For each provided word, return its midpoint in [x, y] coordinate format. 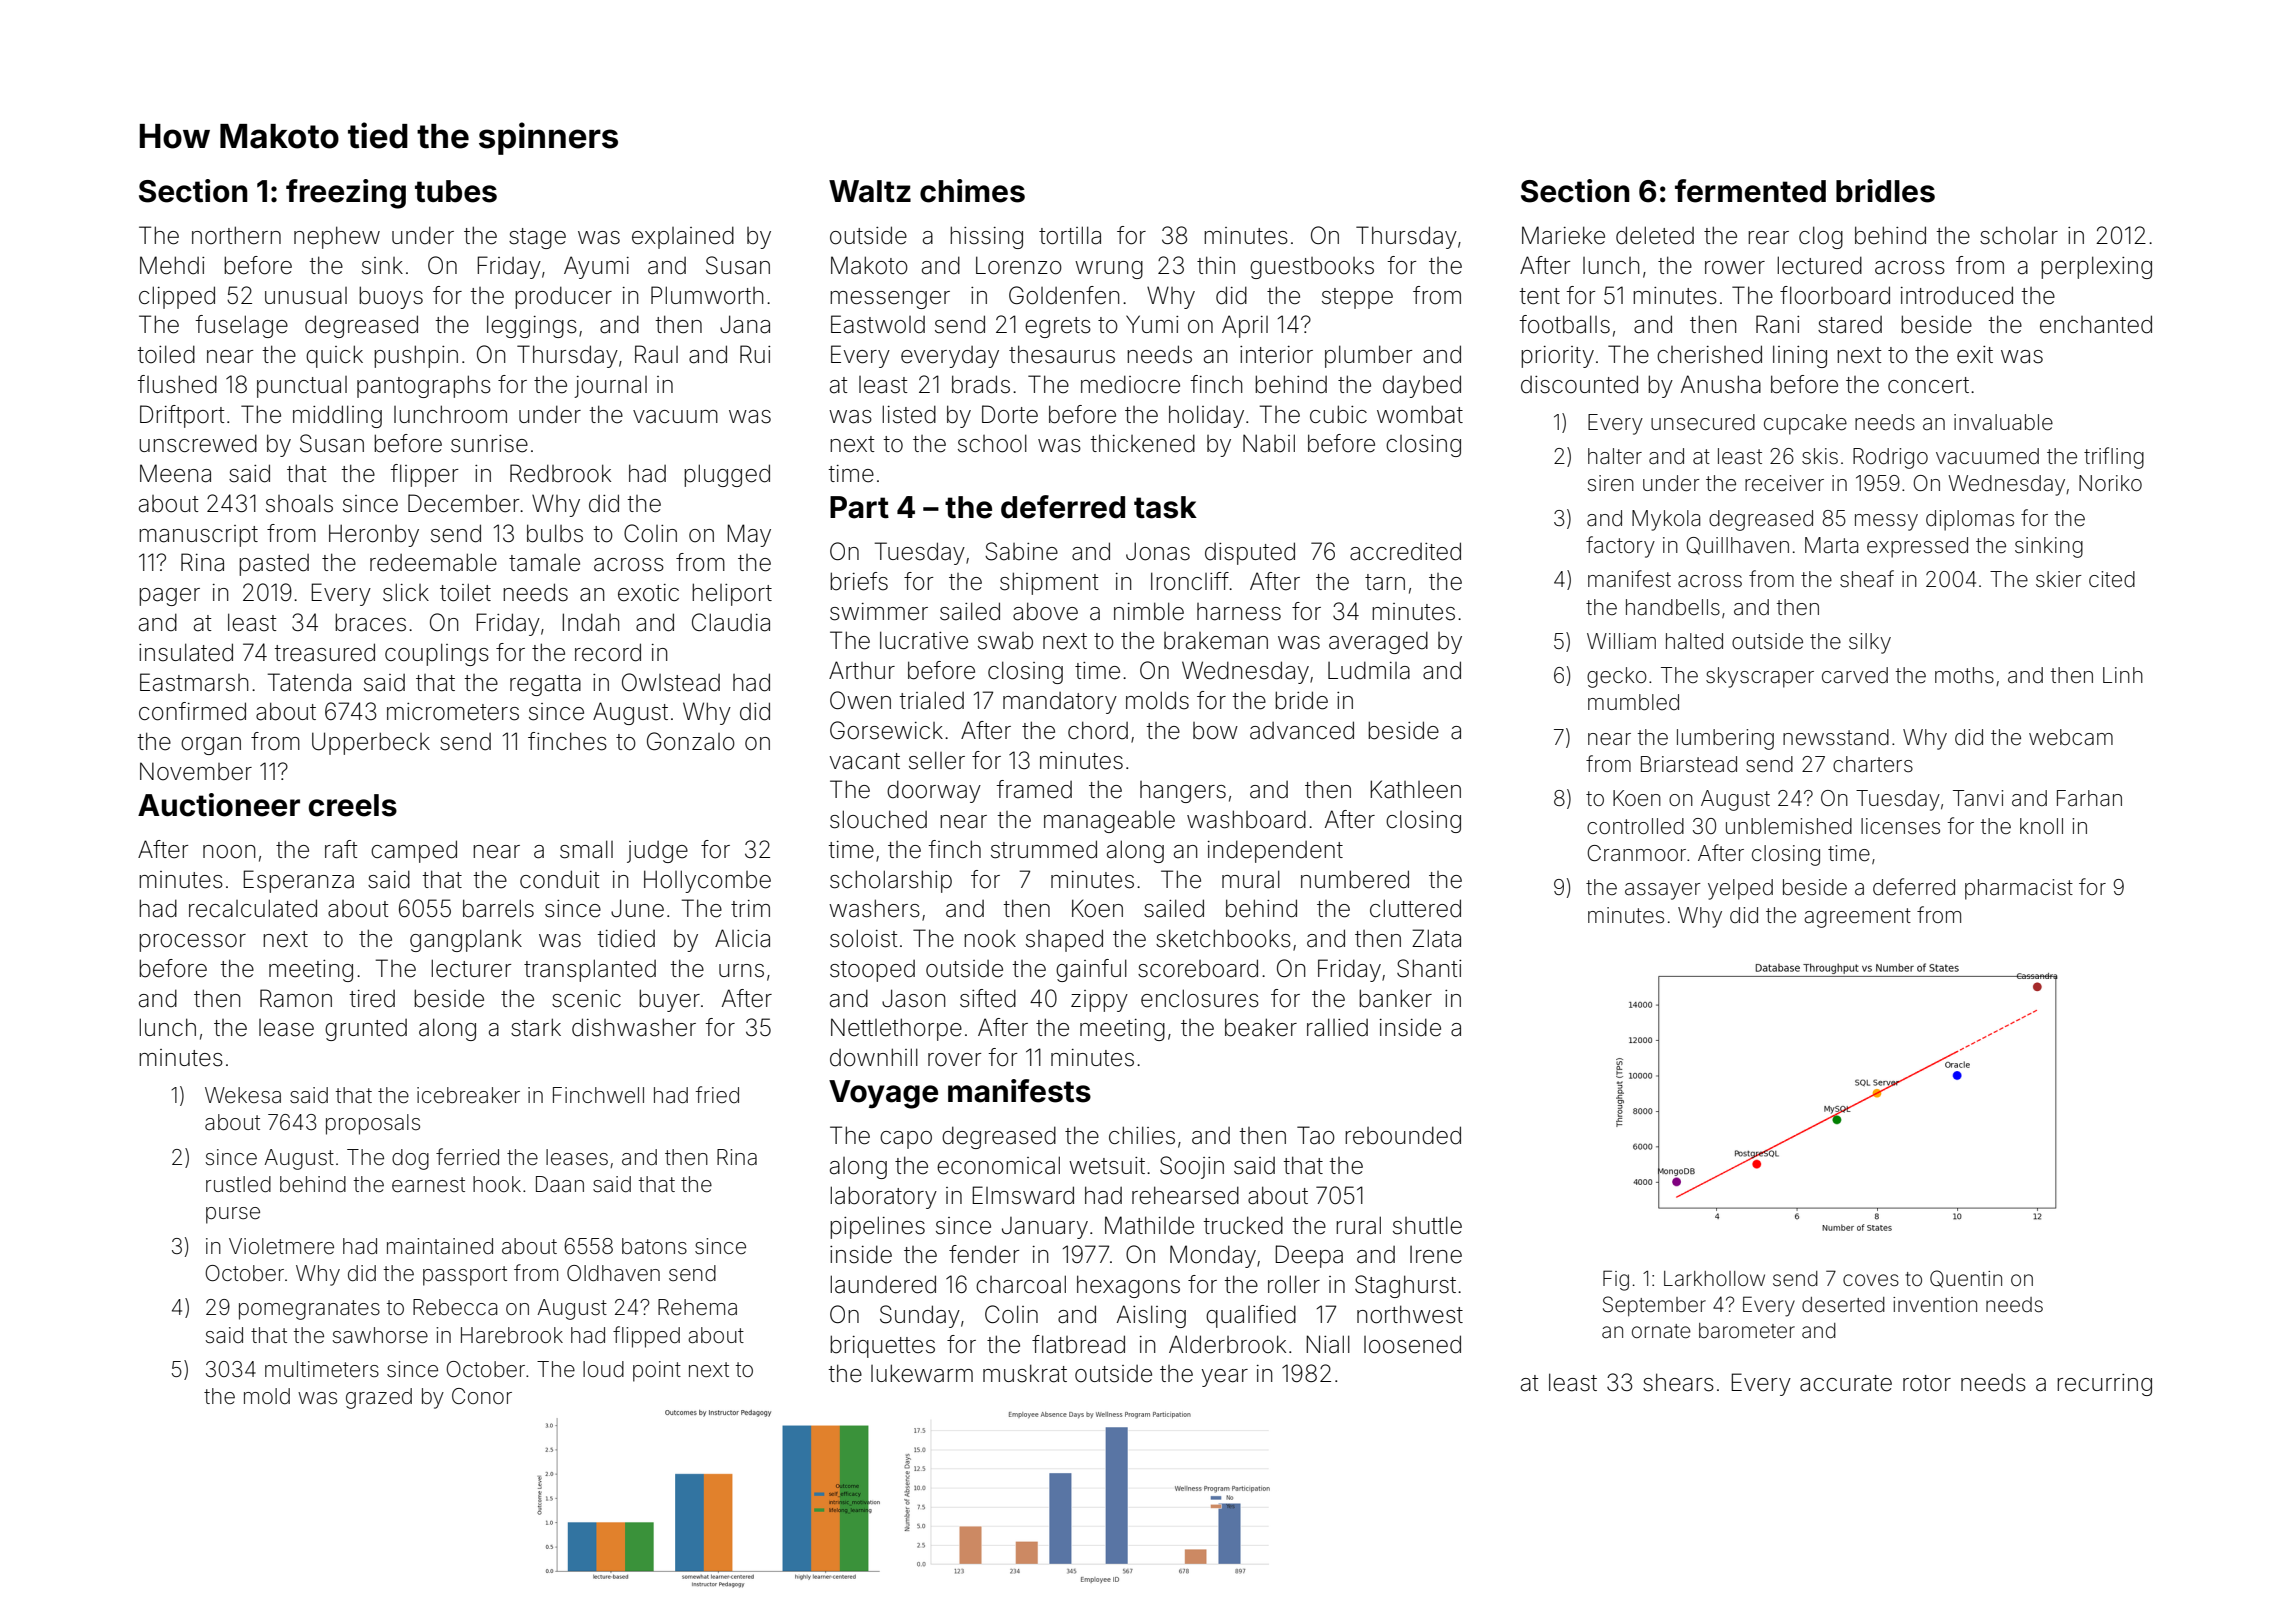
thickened [1142, 443]
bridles [1885, 191]
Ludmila [1369, 670]
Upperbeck [371, 743]
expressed [1917, 547]
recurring [2104, 1385]
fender [984, 1254]
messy [1886, 522]
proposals [373, 1124]
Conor [482, 1396]
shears [1678, 1382]
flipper [424, 475]
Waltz [870, 191]
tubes [456, 191]
